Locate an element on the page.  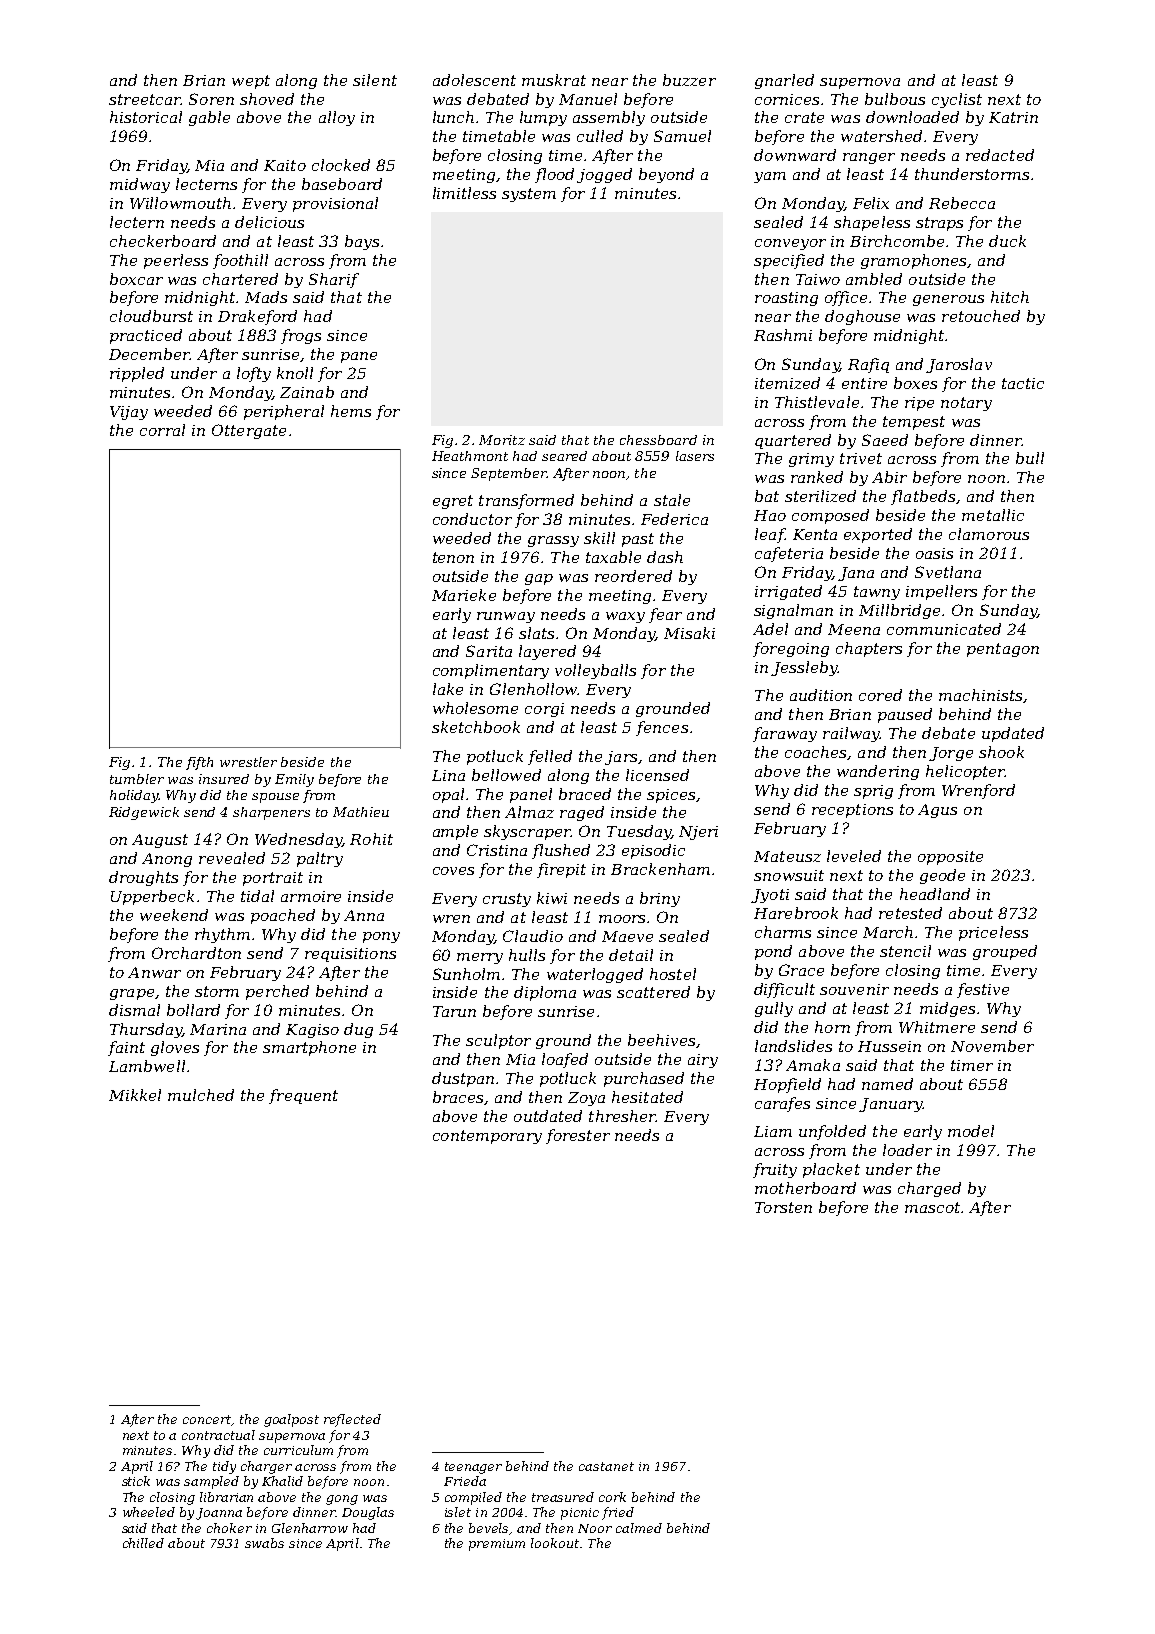
chilled is located at coordinates (143, 1543).
